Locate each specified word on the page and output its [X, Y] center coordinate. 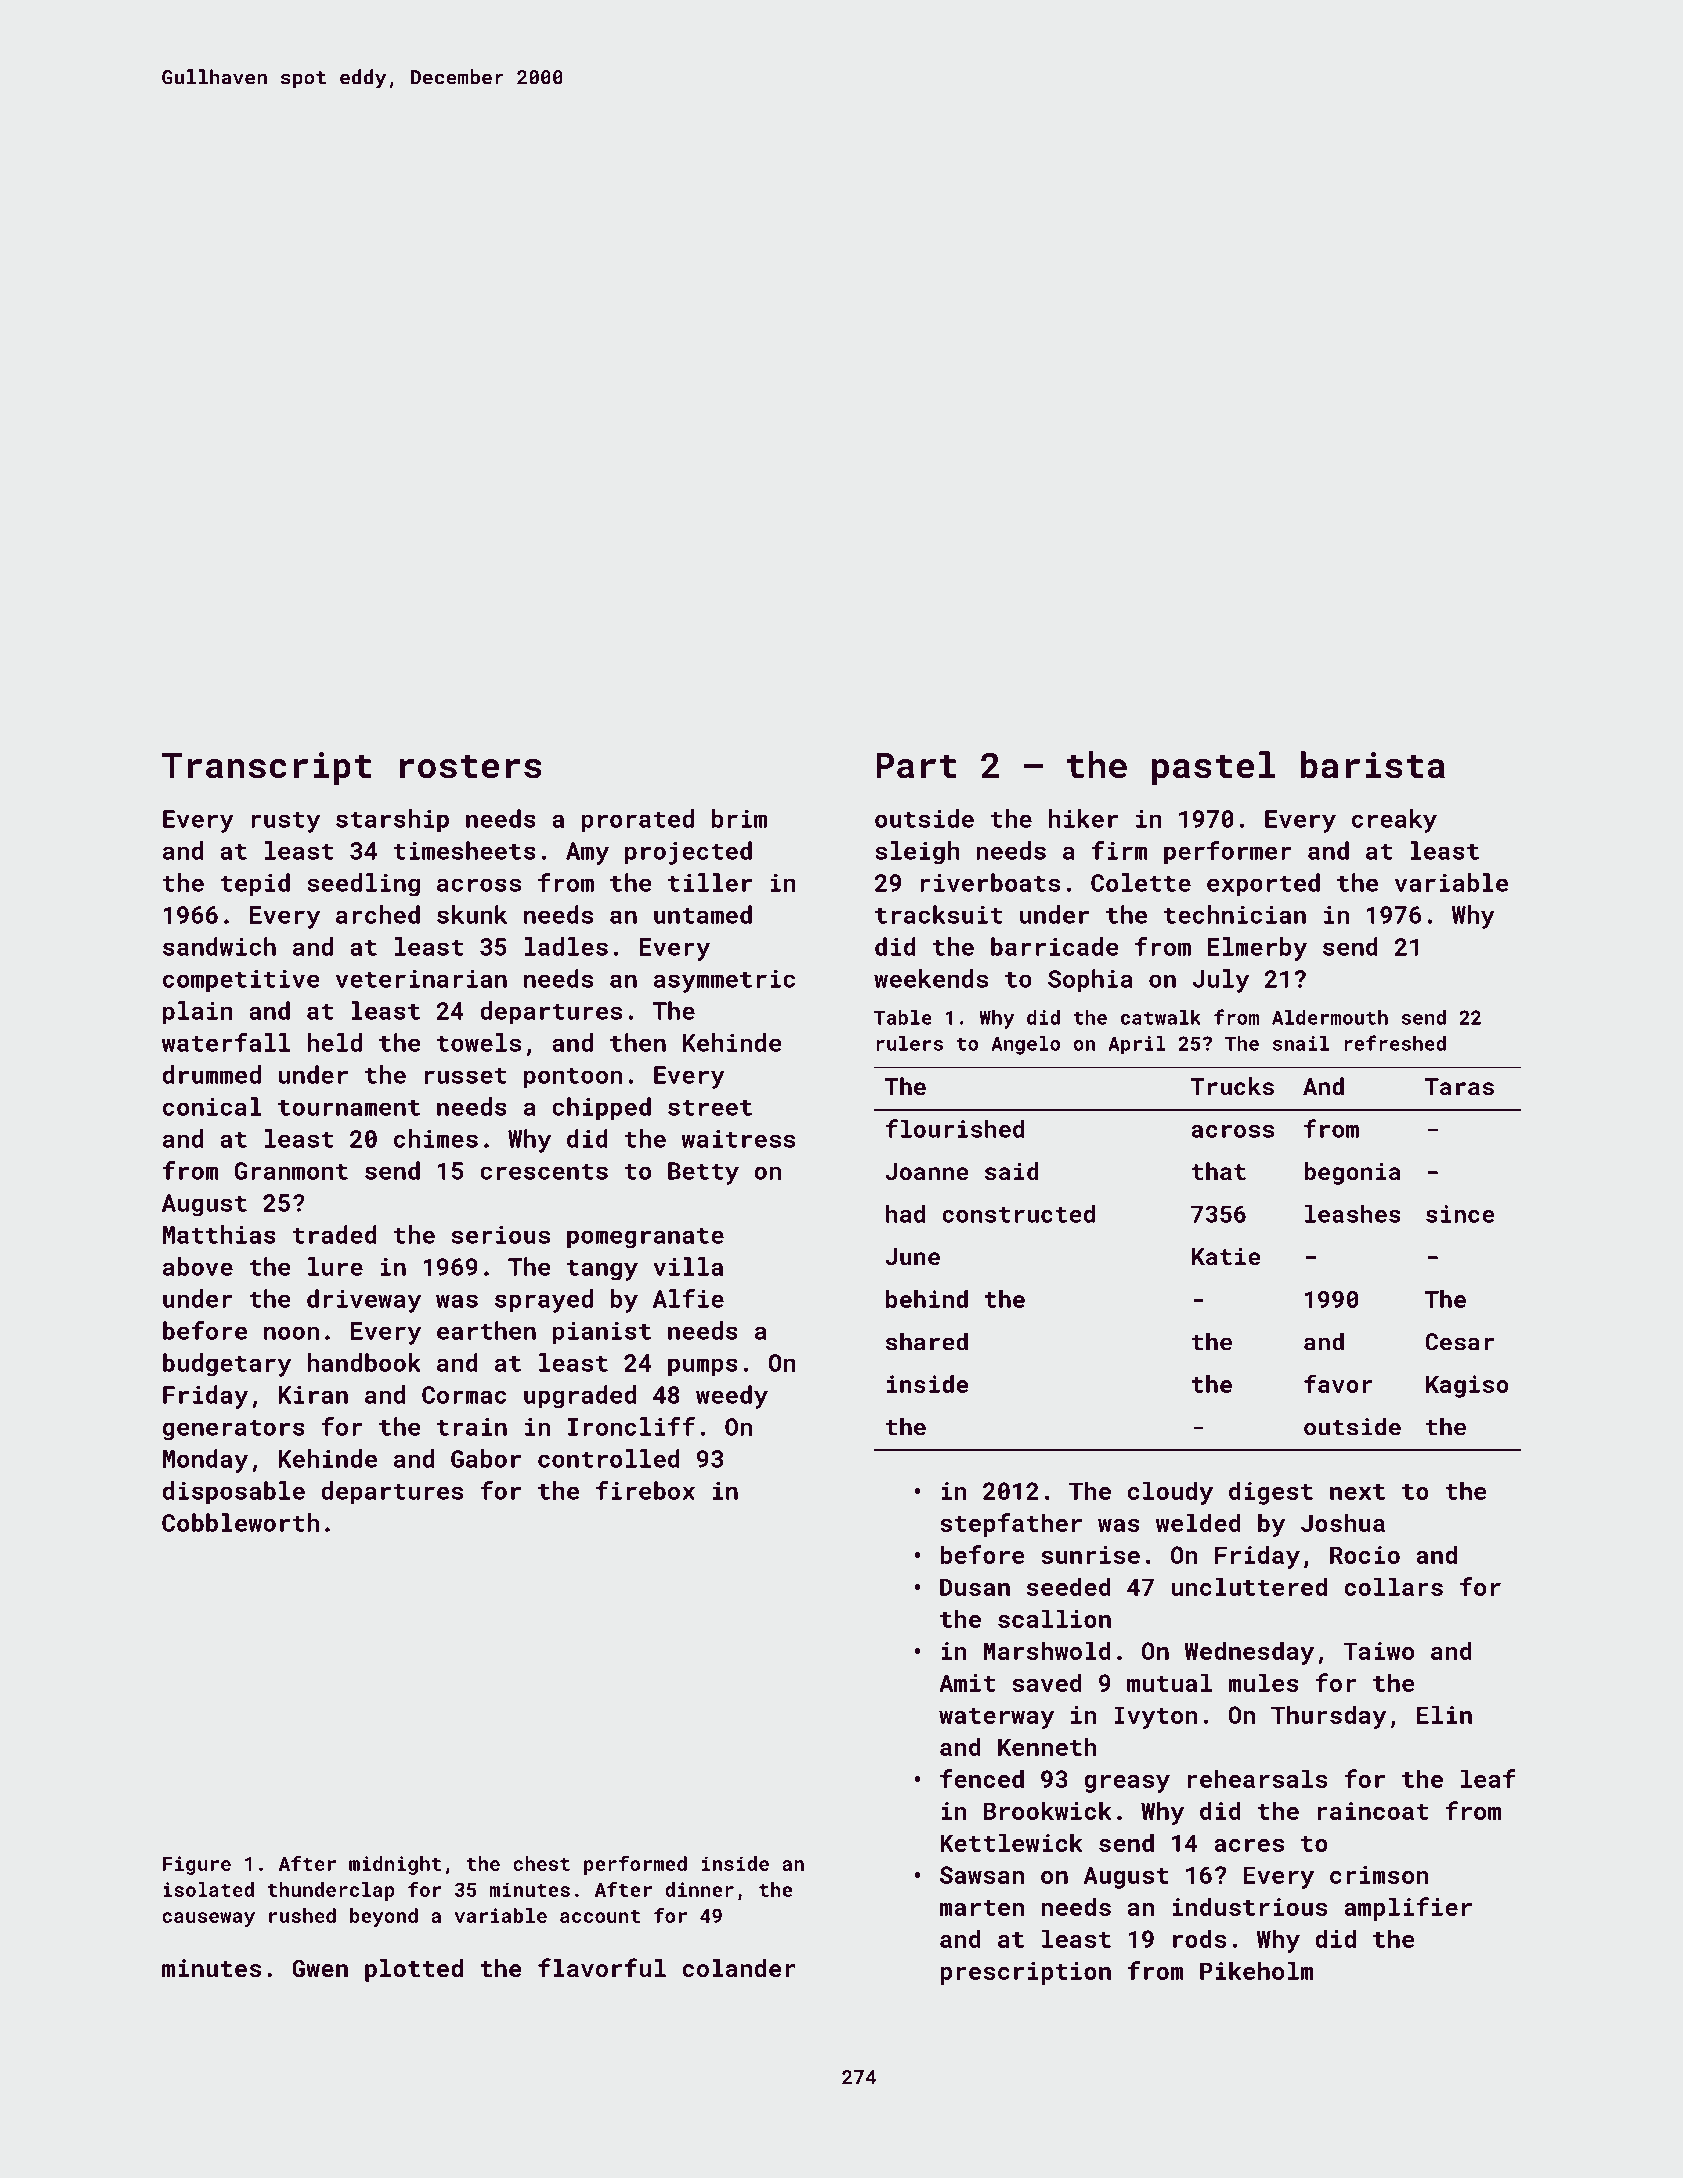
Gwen [320, 1968]
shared [927, 1341]
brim [739, 818]
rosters [471, 767]
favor [1338, 1383]
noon [291, 1333]
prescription [1025, 1973]
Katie [1226, 1256]
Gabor [486, 1458]
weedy [732, 1397]
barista [1373, 765]
